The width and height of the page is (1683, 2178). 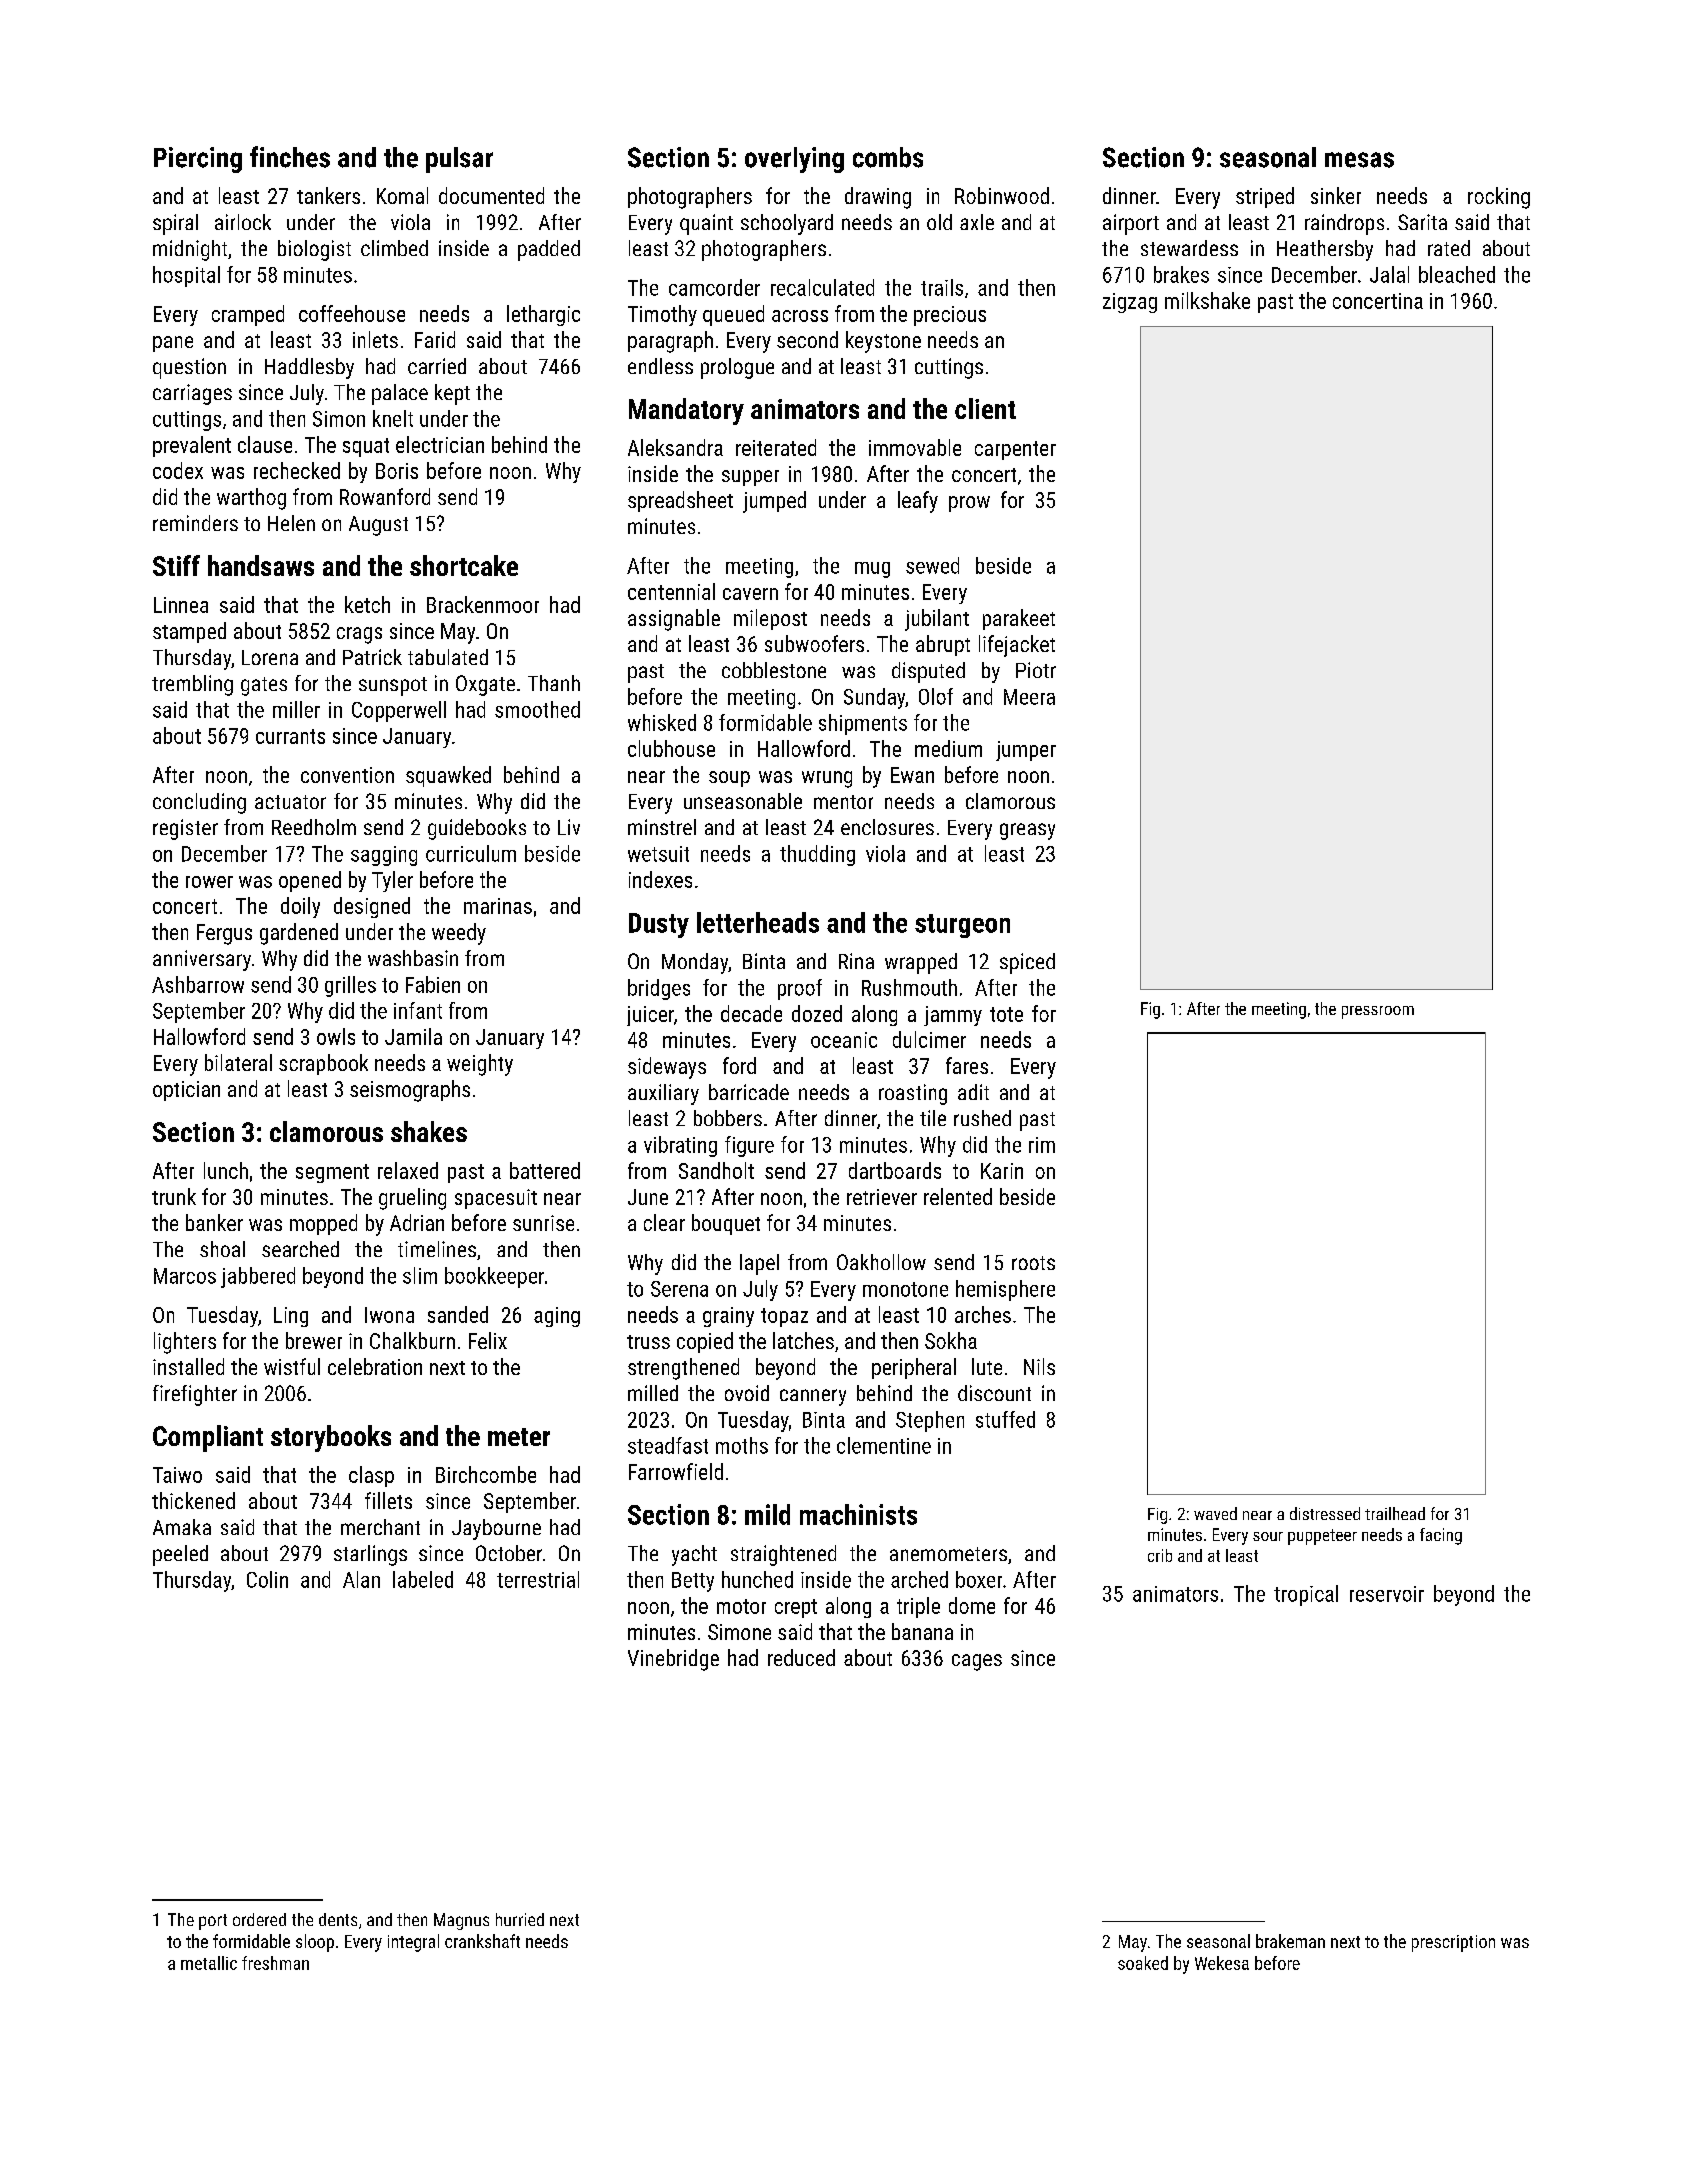 What do you see at coordinates (328, 195) in the page?
I see `tankers` at bounding box center [328, 195].
